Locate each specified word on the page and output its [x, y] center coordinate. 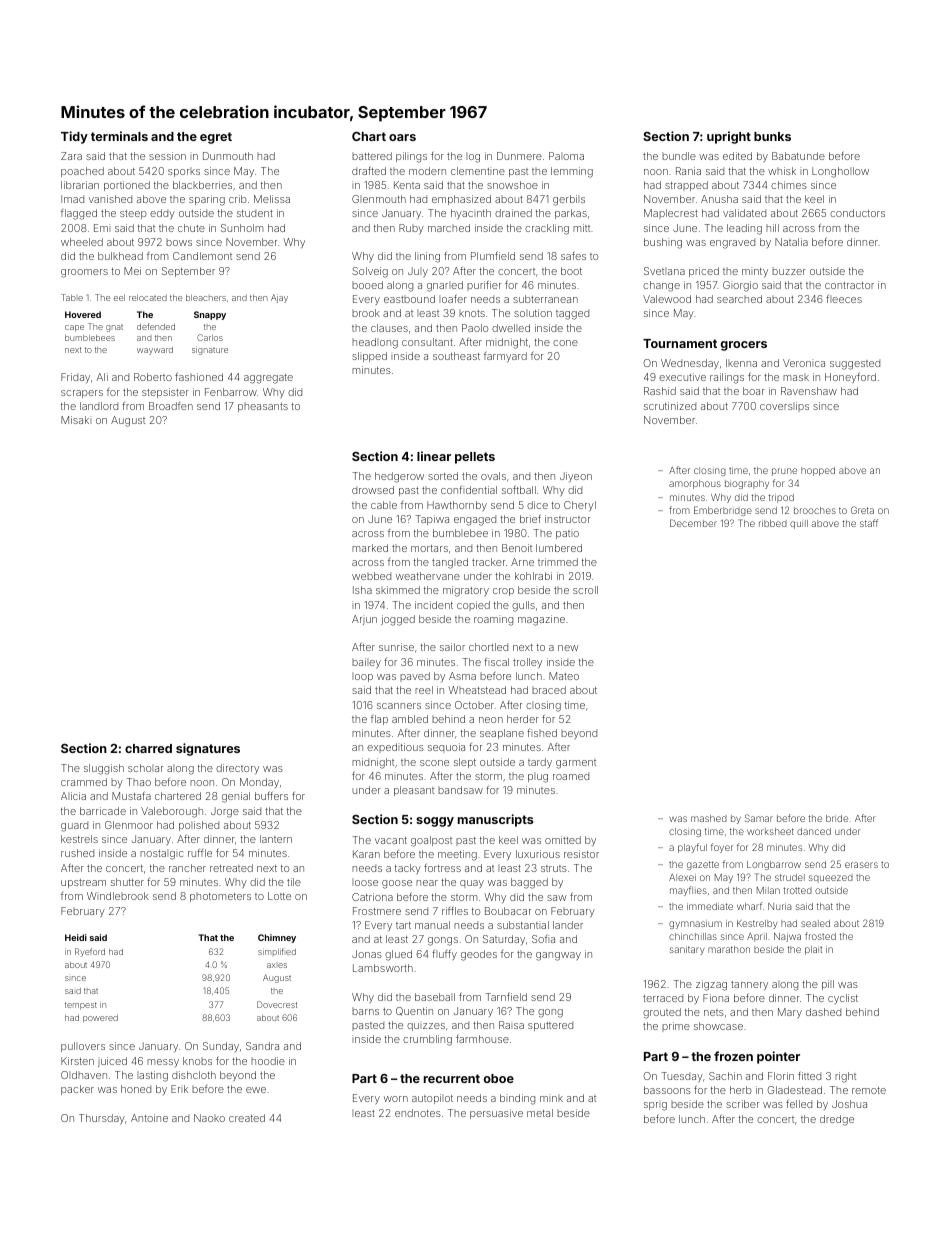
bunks [772, 136]
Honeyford [850, 378]
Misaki [76, 420]
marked [370, 548]
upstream [83, 883]
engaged [475, 521]
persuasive [496, 1114]
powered [100, 1019]
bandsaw [460, 790]
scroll [585, 590]
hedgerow [399, 477]
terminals [119, 136]
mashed [709, 818]
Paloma [566, 156]
